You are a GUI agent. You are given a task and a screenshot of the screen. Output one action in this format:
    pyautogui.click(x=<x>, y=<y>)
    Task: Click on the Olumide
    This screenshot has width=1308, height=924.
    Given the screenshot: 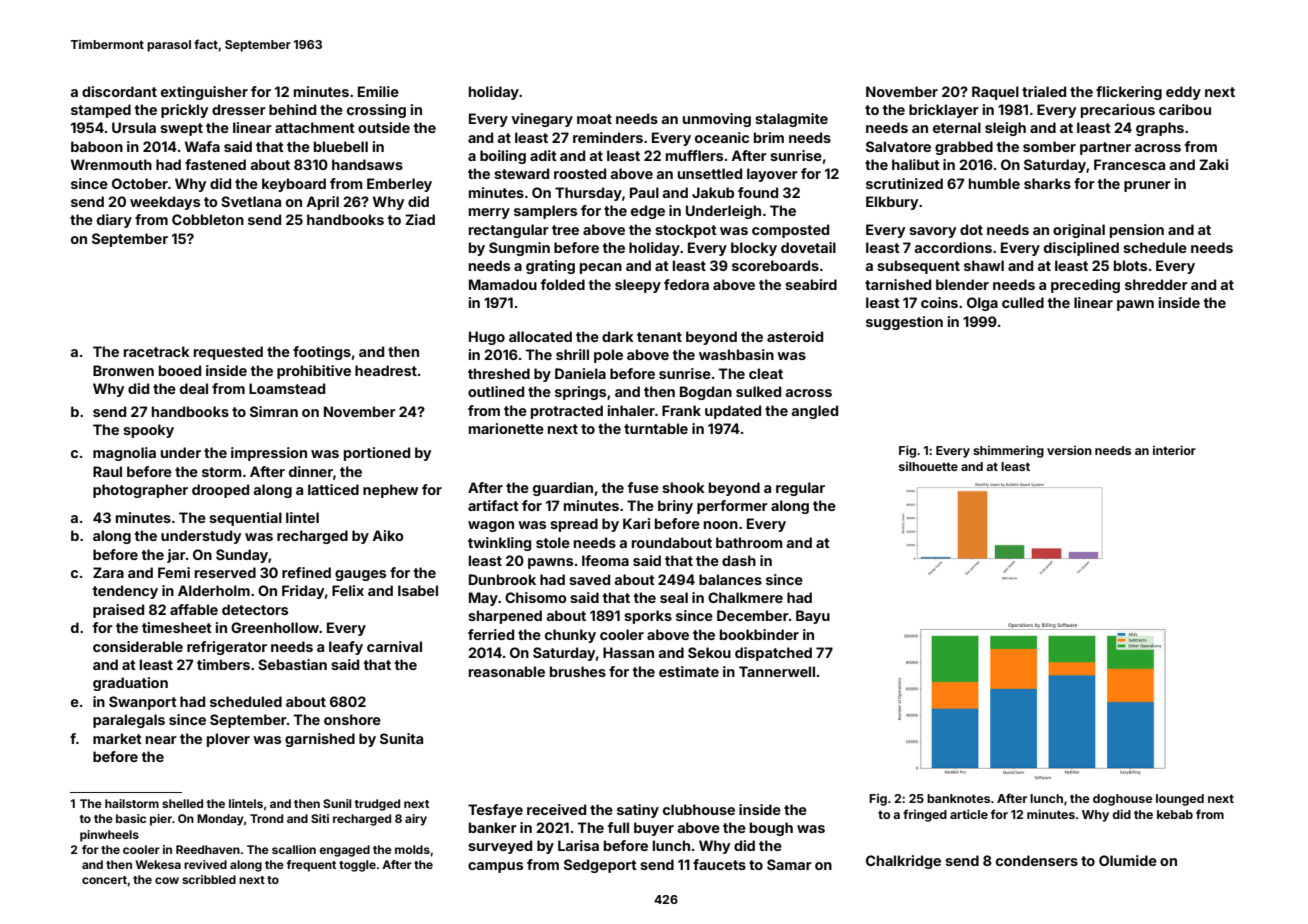 What is the action you would take?
    pyautogui.click(x=1128, y=860)
